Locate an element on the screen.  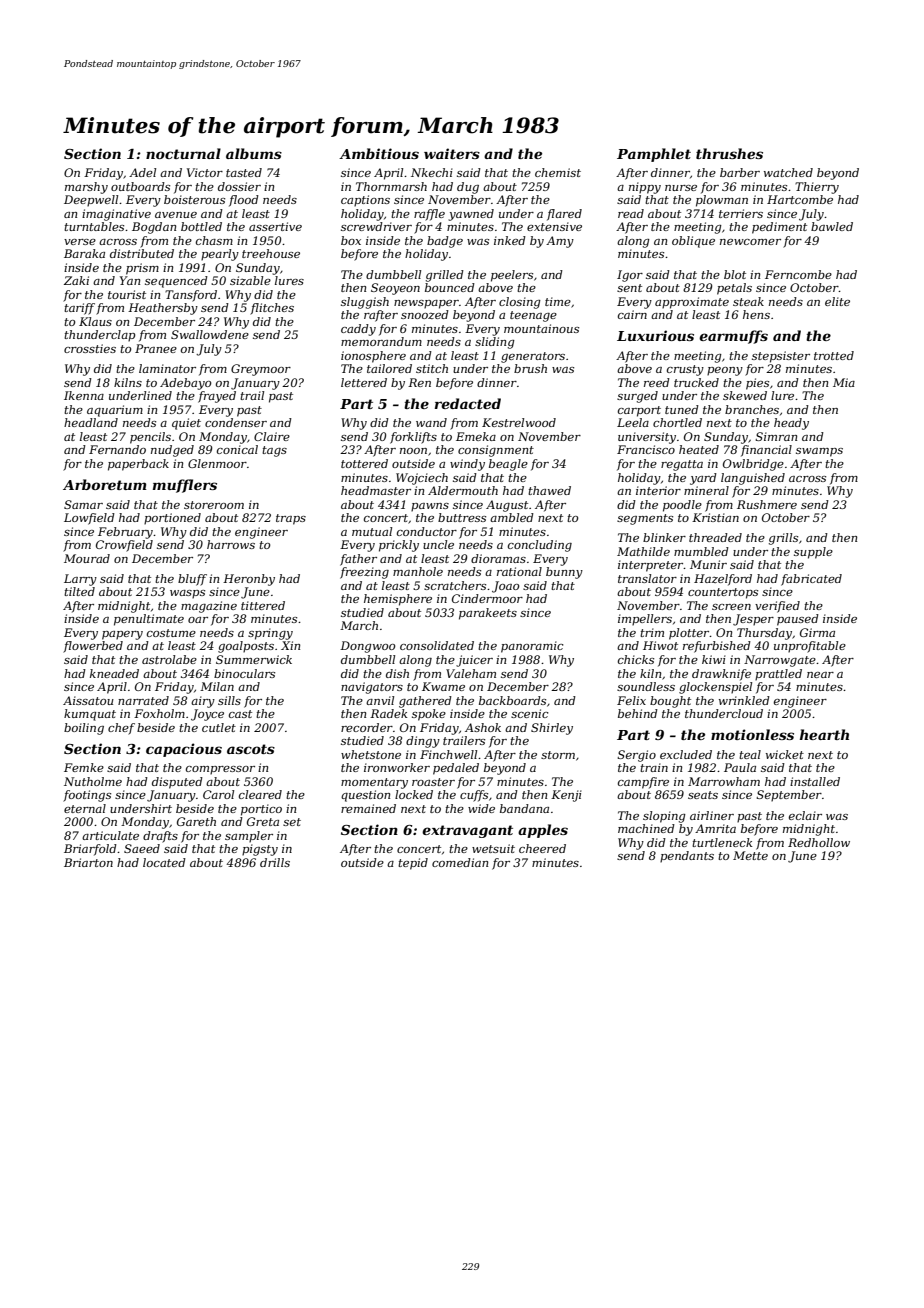
sluggish is located at coordinates (365, 303).
